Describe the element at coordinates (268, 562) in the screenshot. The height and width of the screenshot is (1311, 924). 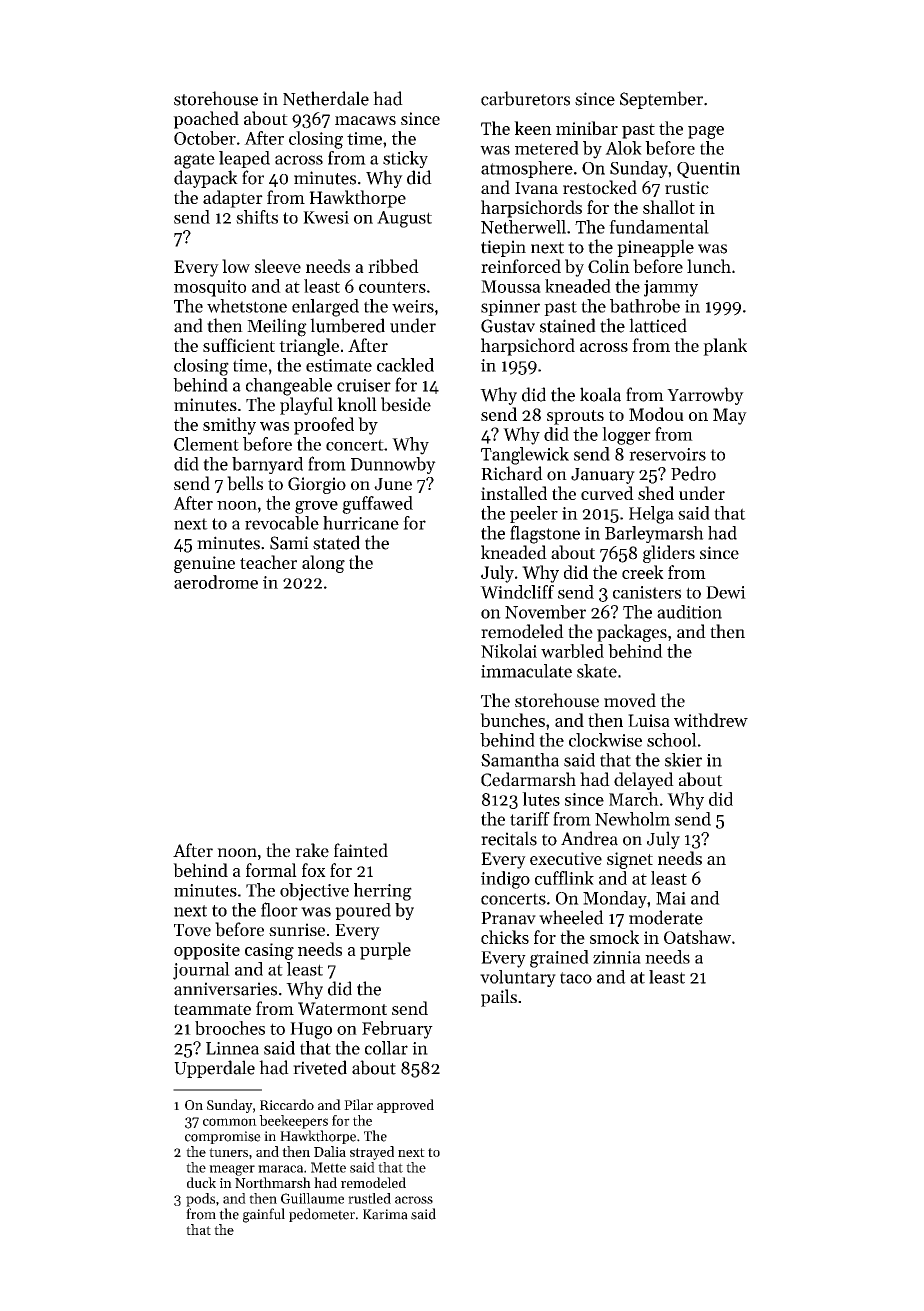
I see `teacher` at that location.
